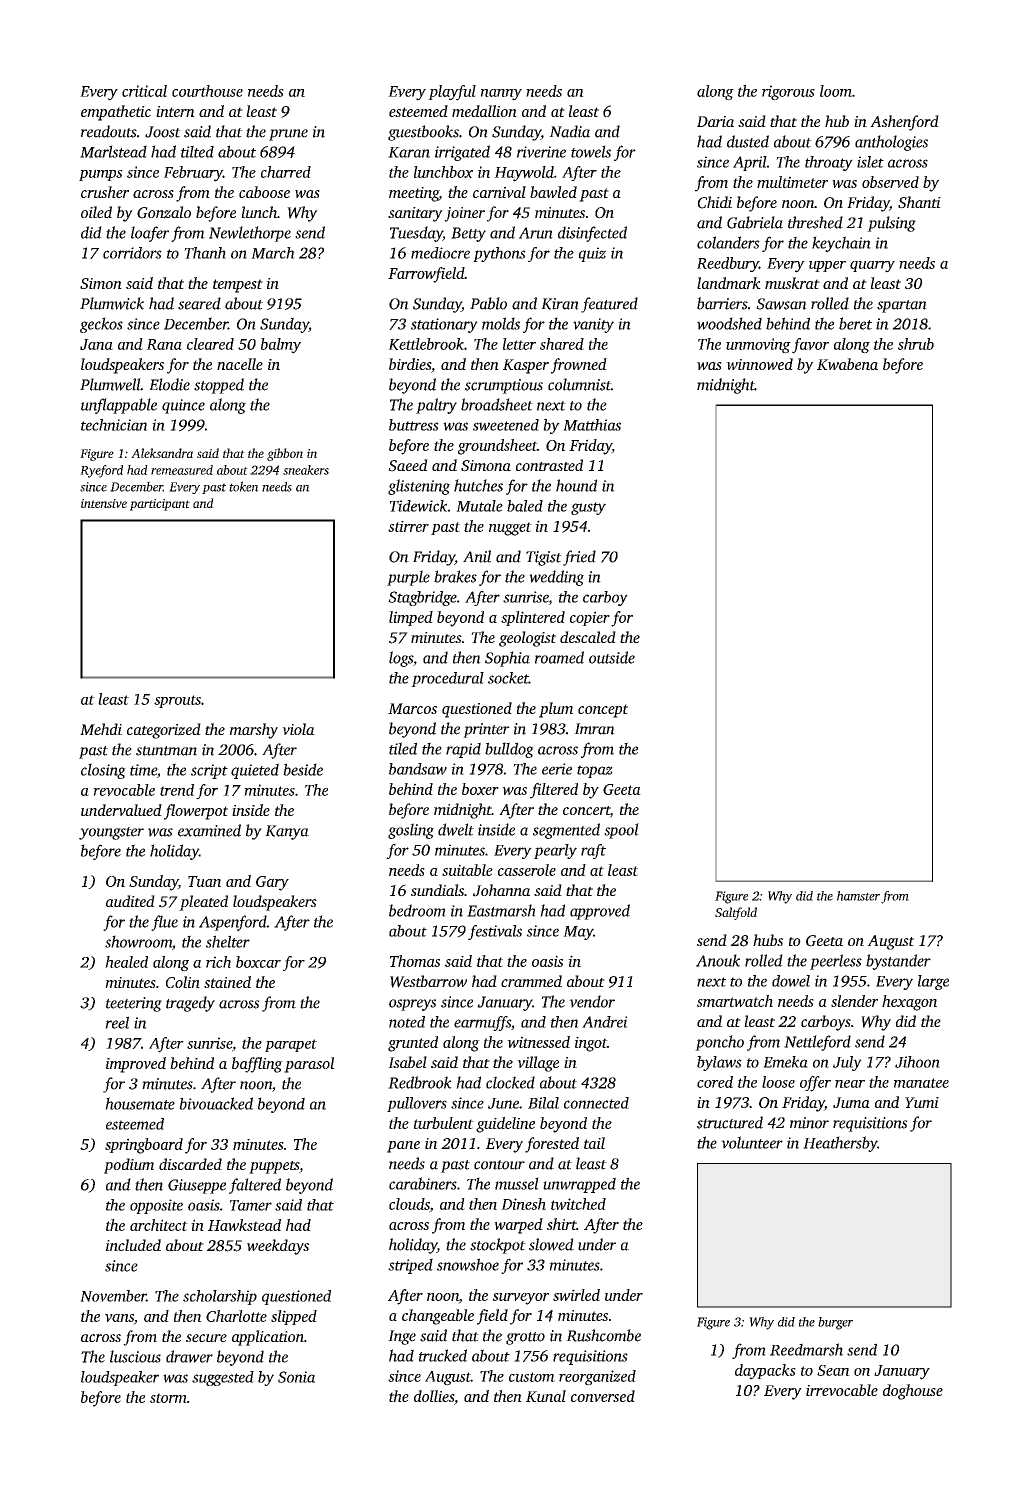 The width and height of the document is (1032, 1494). What do you see at coordinates (728, 264) in the document?
I see `Reedbury` at bounding box center [728, 264].
